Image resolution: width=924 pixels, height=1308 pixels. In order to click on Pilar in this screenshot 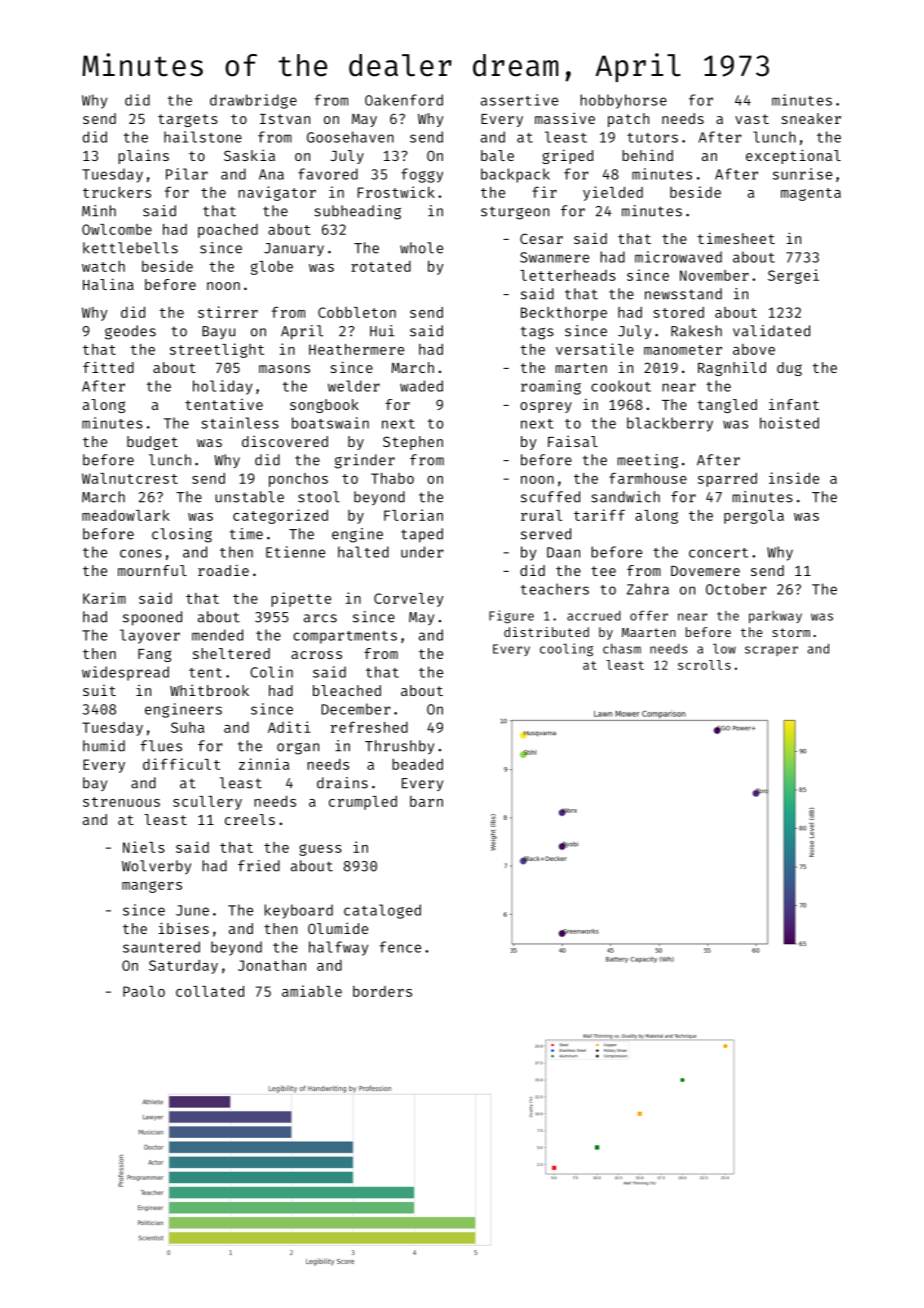, I will do `click(187, 174)`.
